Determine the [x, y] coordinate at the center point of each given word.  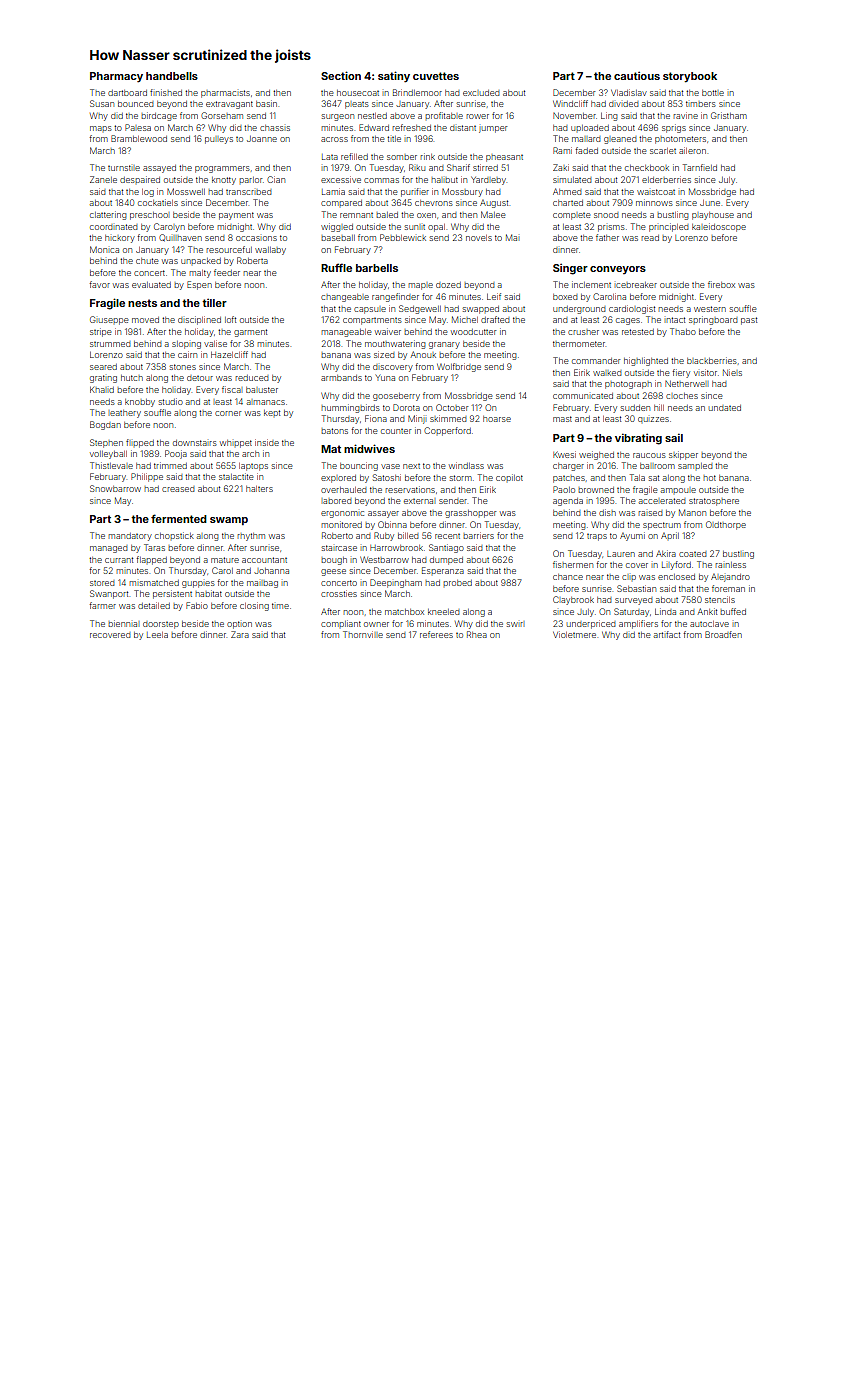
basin [266, 103]
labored [337, 501]
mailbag [262, 584]
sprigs [674, 128]
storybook [690, 77]
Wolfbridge [459, 367]
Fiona [376, 418]
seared [103, 367]
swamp [229, 521]
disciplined [199, 320]
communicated [583, 396]
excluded [481, 93]
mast [562, 419]
